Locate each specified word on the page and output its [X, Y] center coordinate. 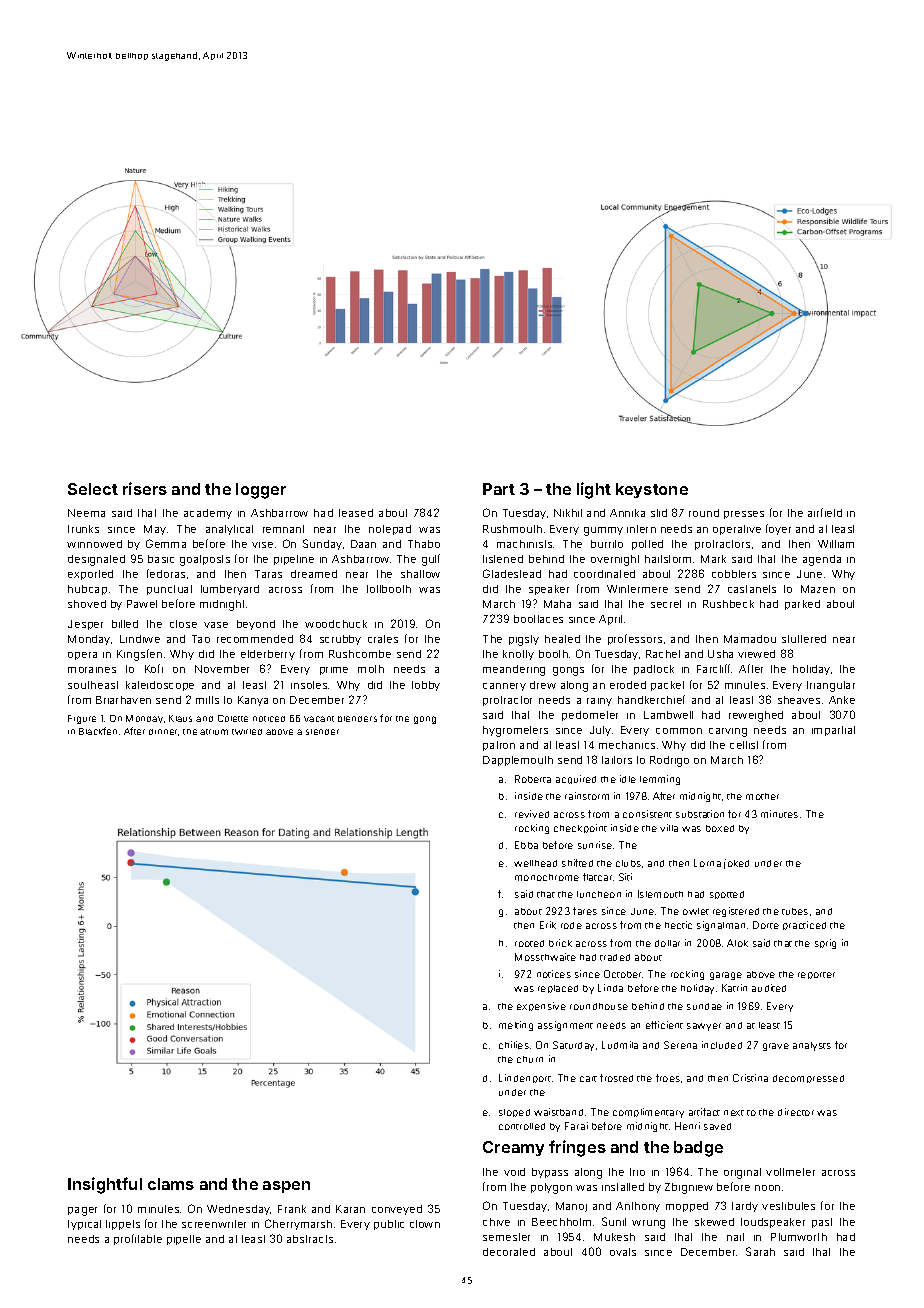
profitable [138, 1239]
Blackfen [98, 731]
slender [322, 732]
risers [145, 488]
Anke [842, 700]
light [594, 490]
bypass [550, 1173]
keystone [652, 490]
